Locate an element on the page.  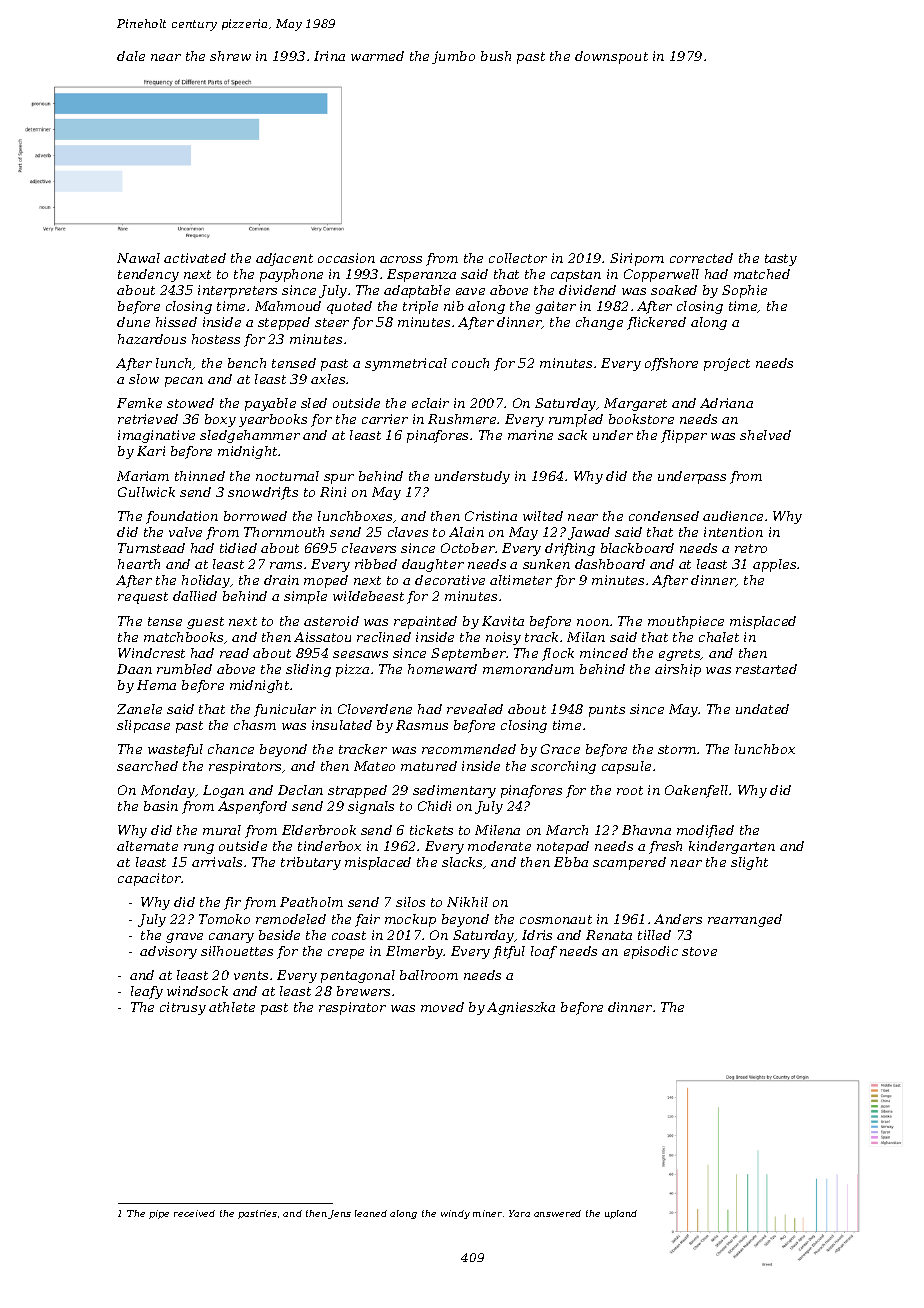
warmed is located at coordinates (377, 56).
